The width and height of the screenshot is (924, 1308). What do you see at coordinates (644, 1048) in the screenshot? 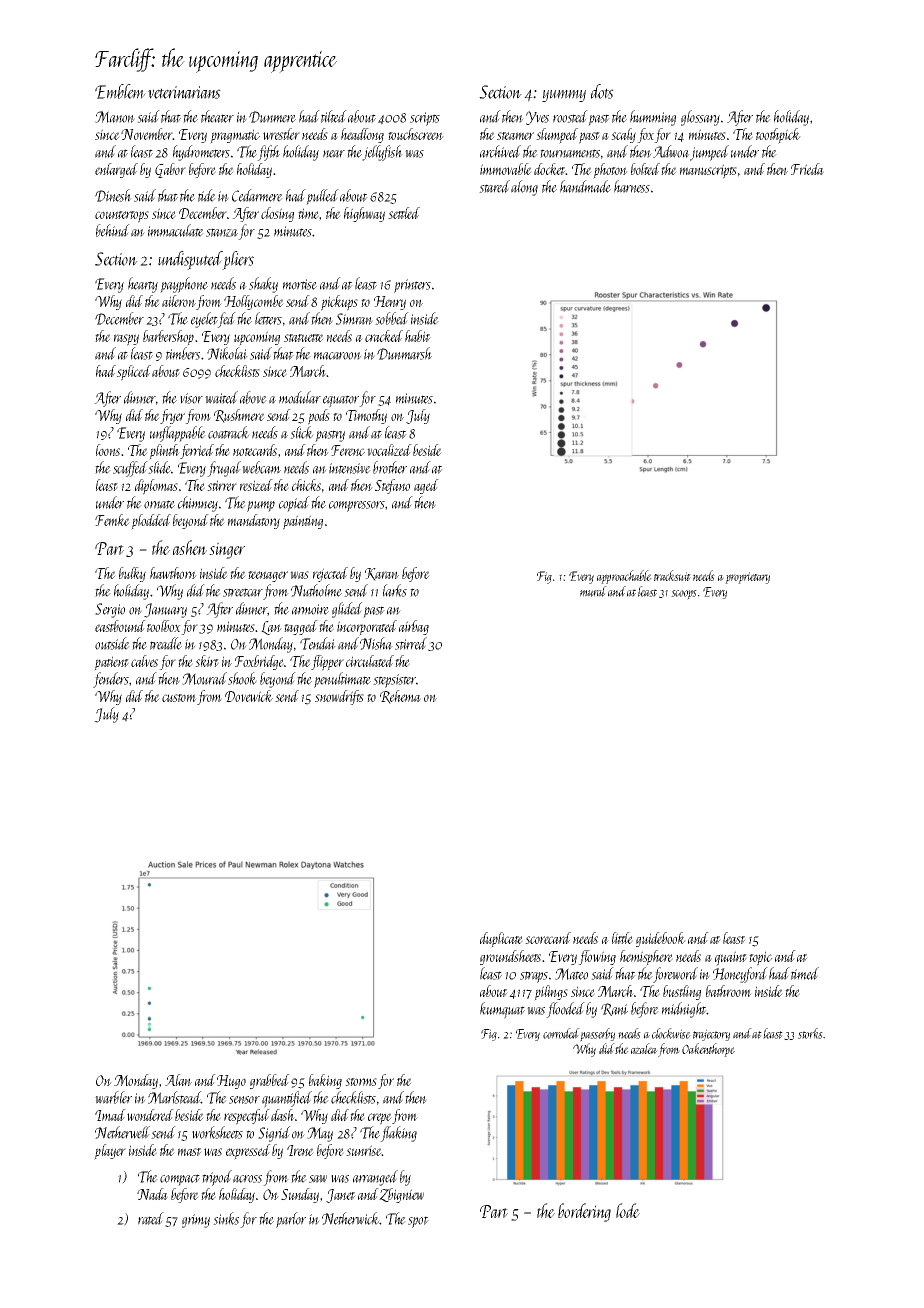
I see `azalea` at bounding box center [644, 1048].
